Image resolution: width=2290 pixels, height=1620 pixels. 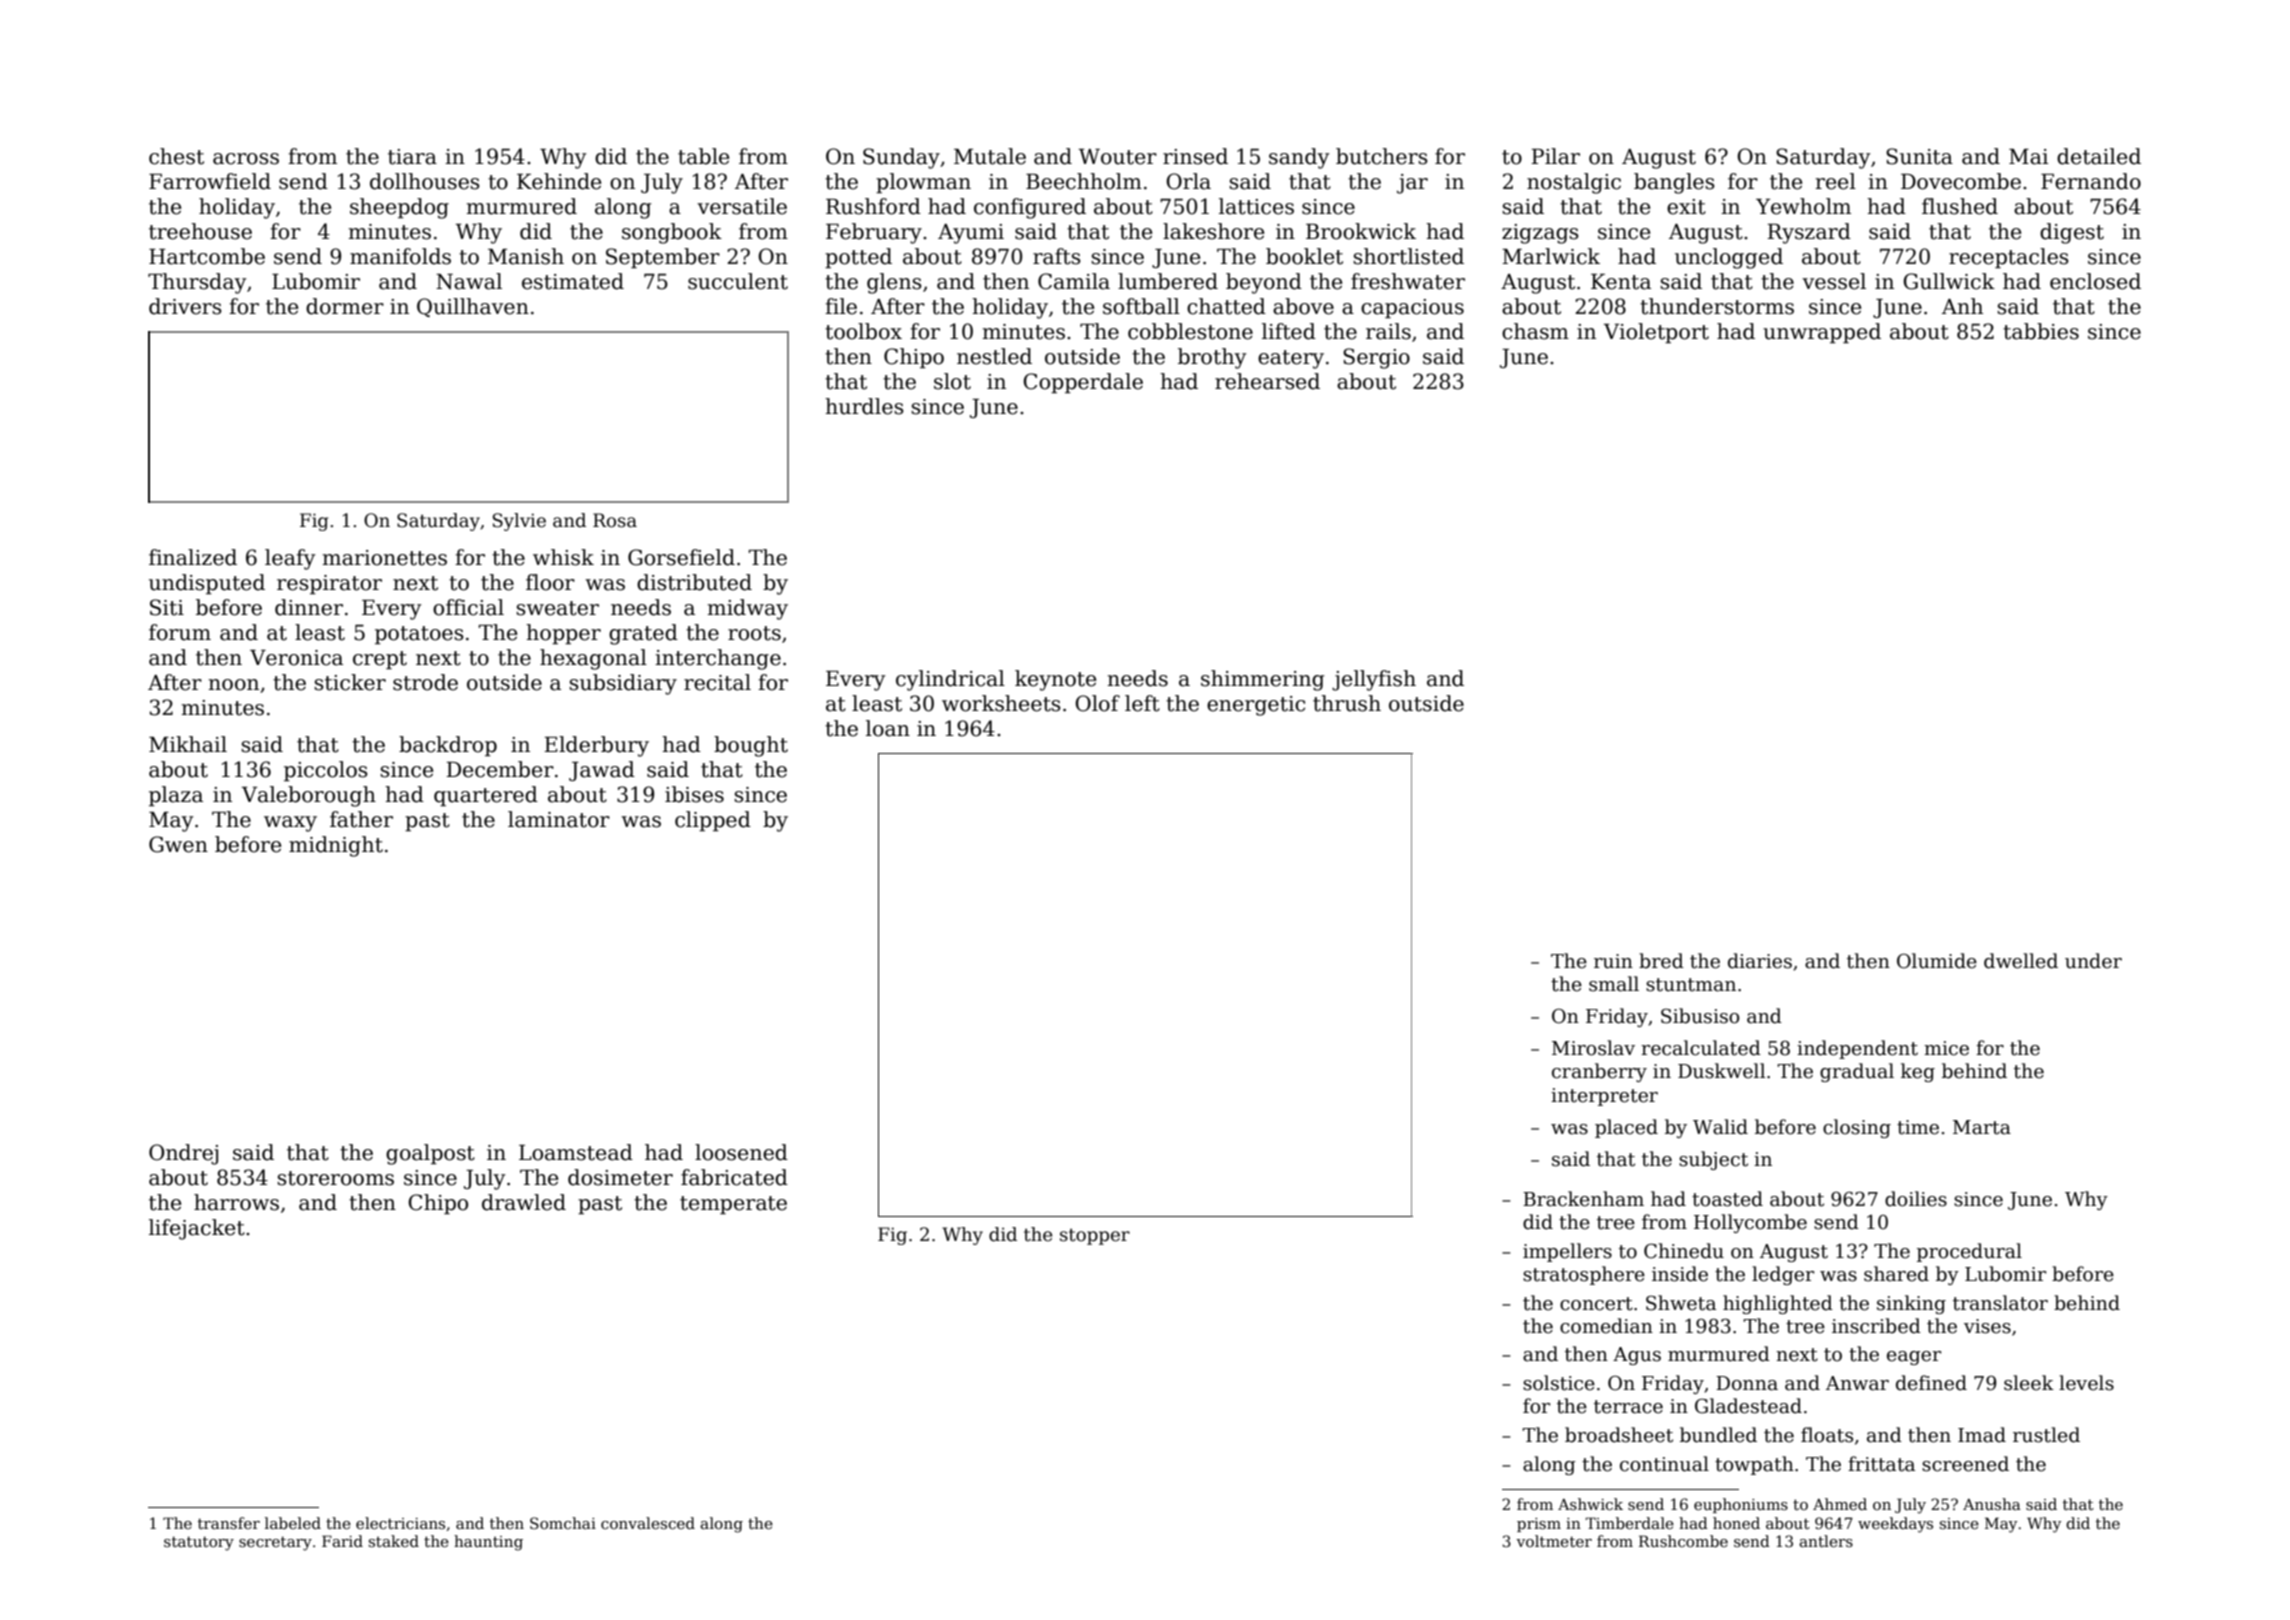 What do you see at coordinates (290, 559) in the screenshot?
I see `leafy` at bounding box center [290, 559].
